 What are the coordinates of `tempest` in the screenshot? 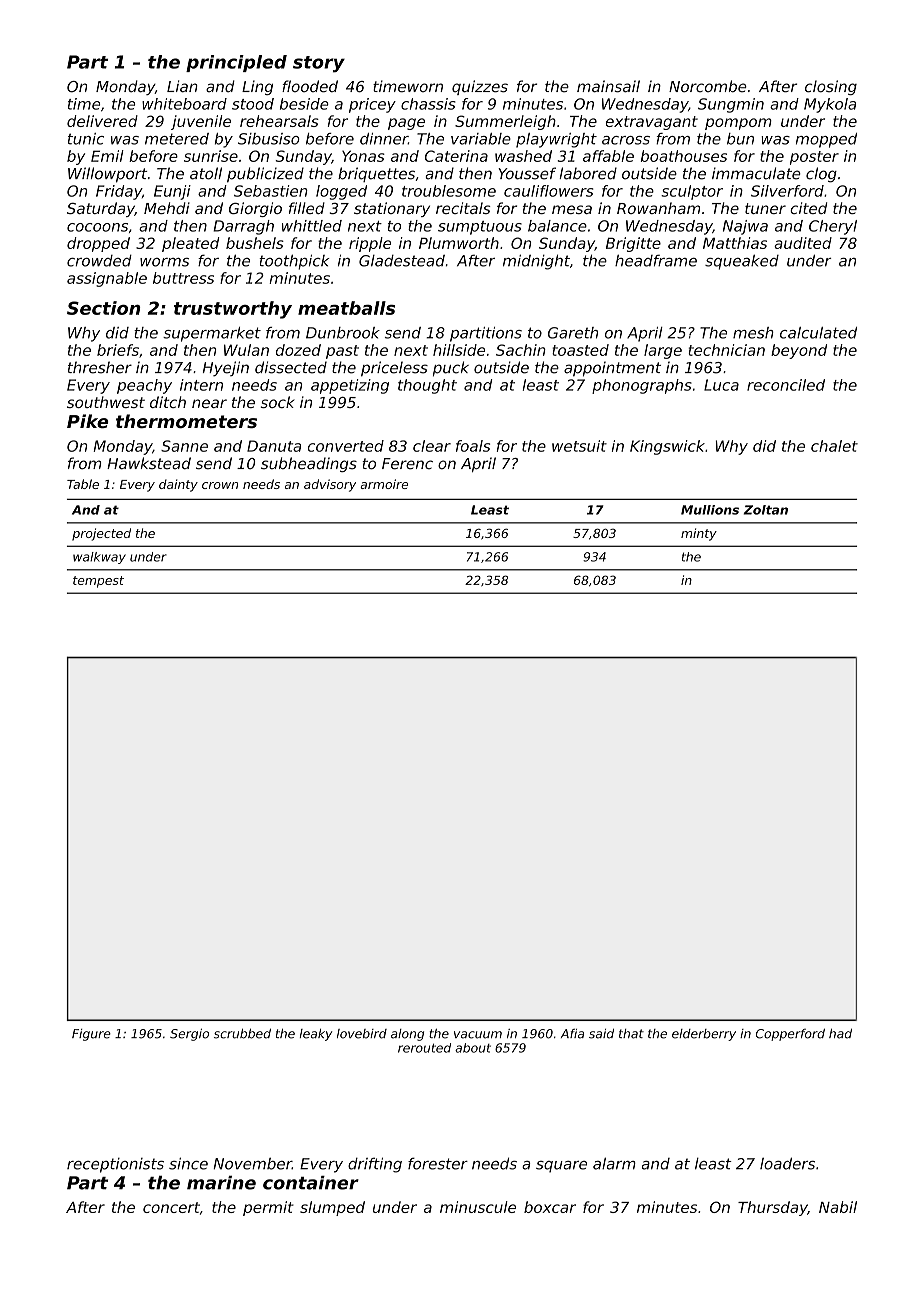 It's located at (98, 582).
